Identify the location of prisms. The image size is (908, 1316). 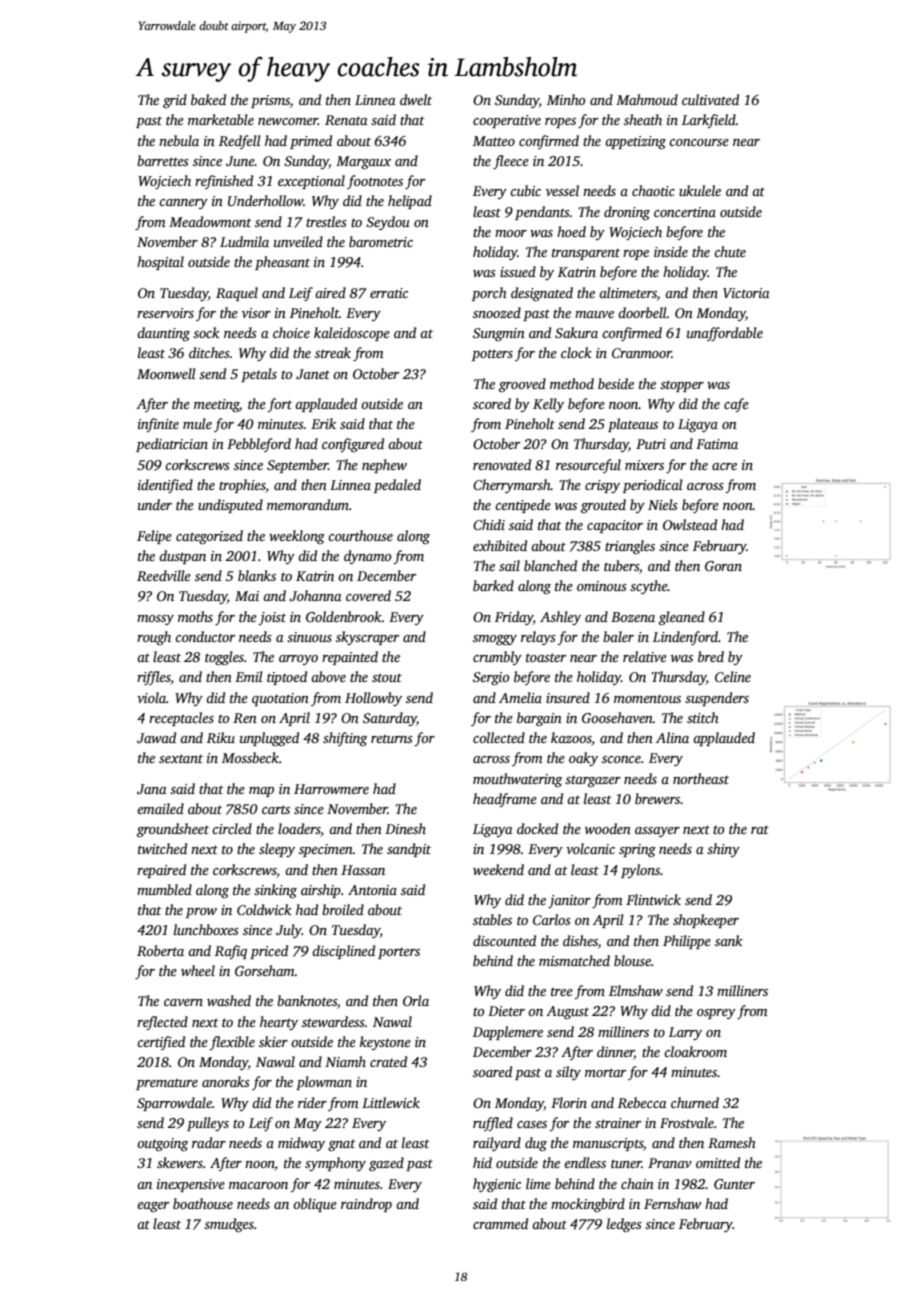
(270, 101).
